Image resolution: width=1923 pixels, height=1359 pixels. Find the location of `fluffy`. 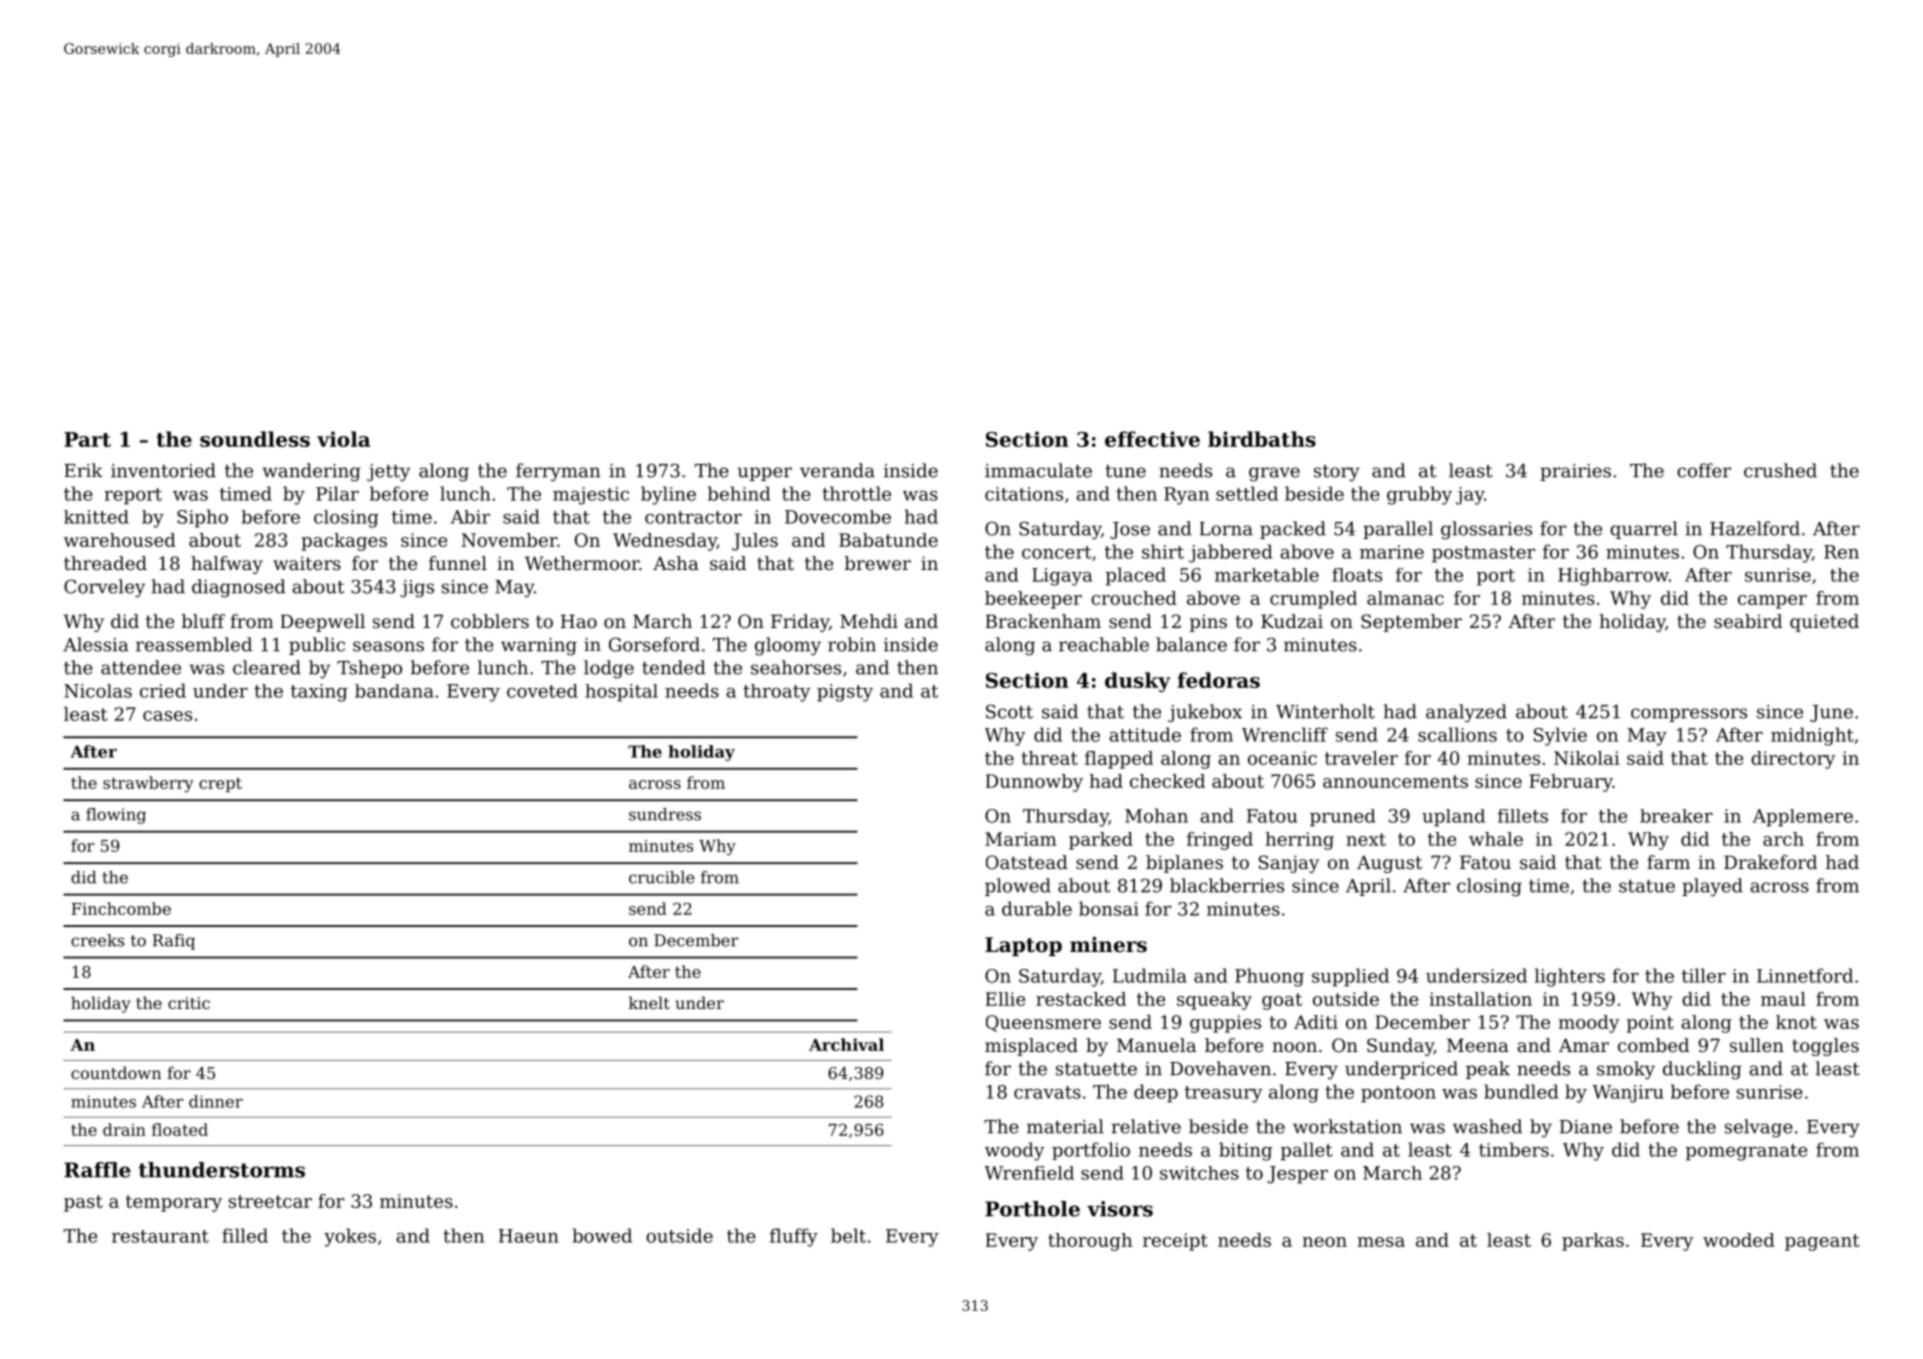

fluffy is located at coordinates (794, 1237).
